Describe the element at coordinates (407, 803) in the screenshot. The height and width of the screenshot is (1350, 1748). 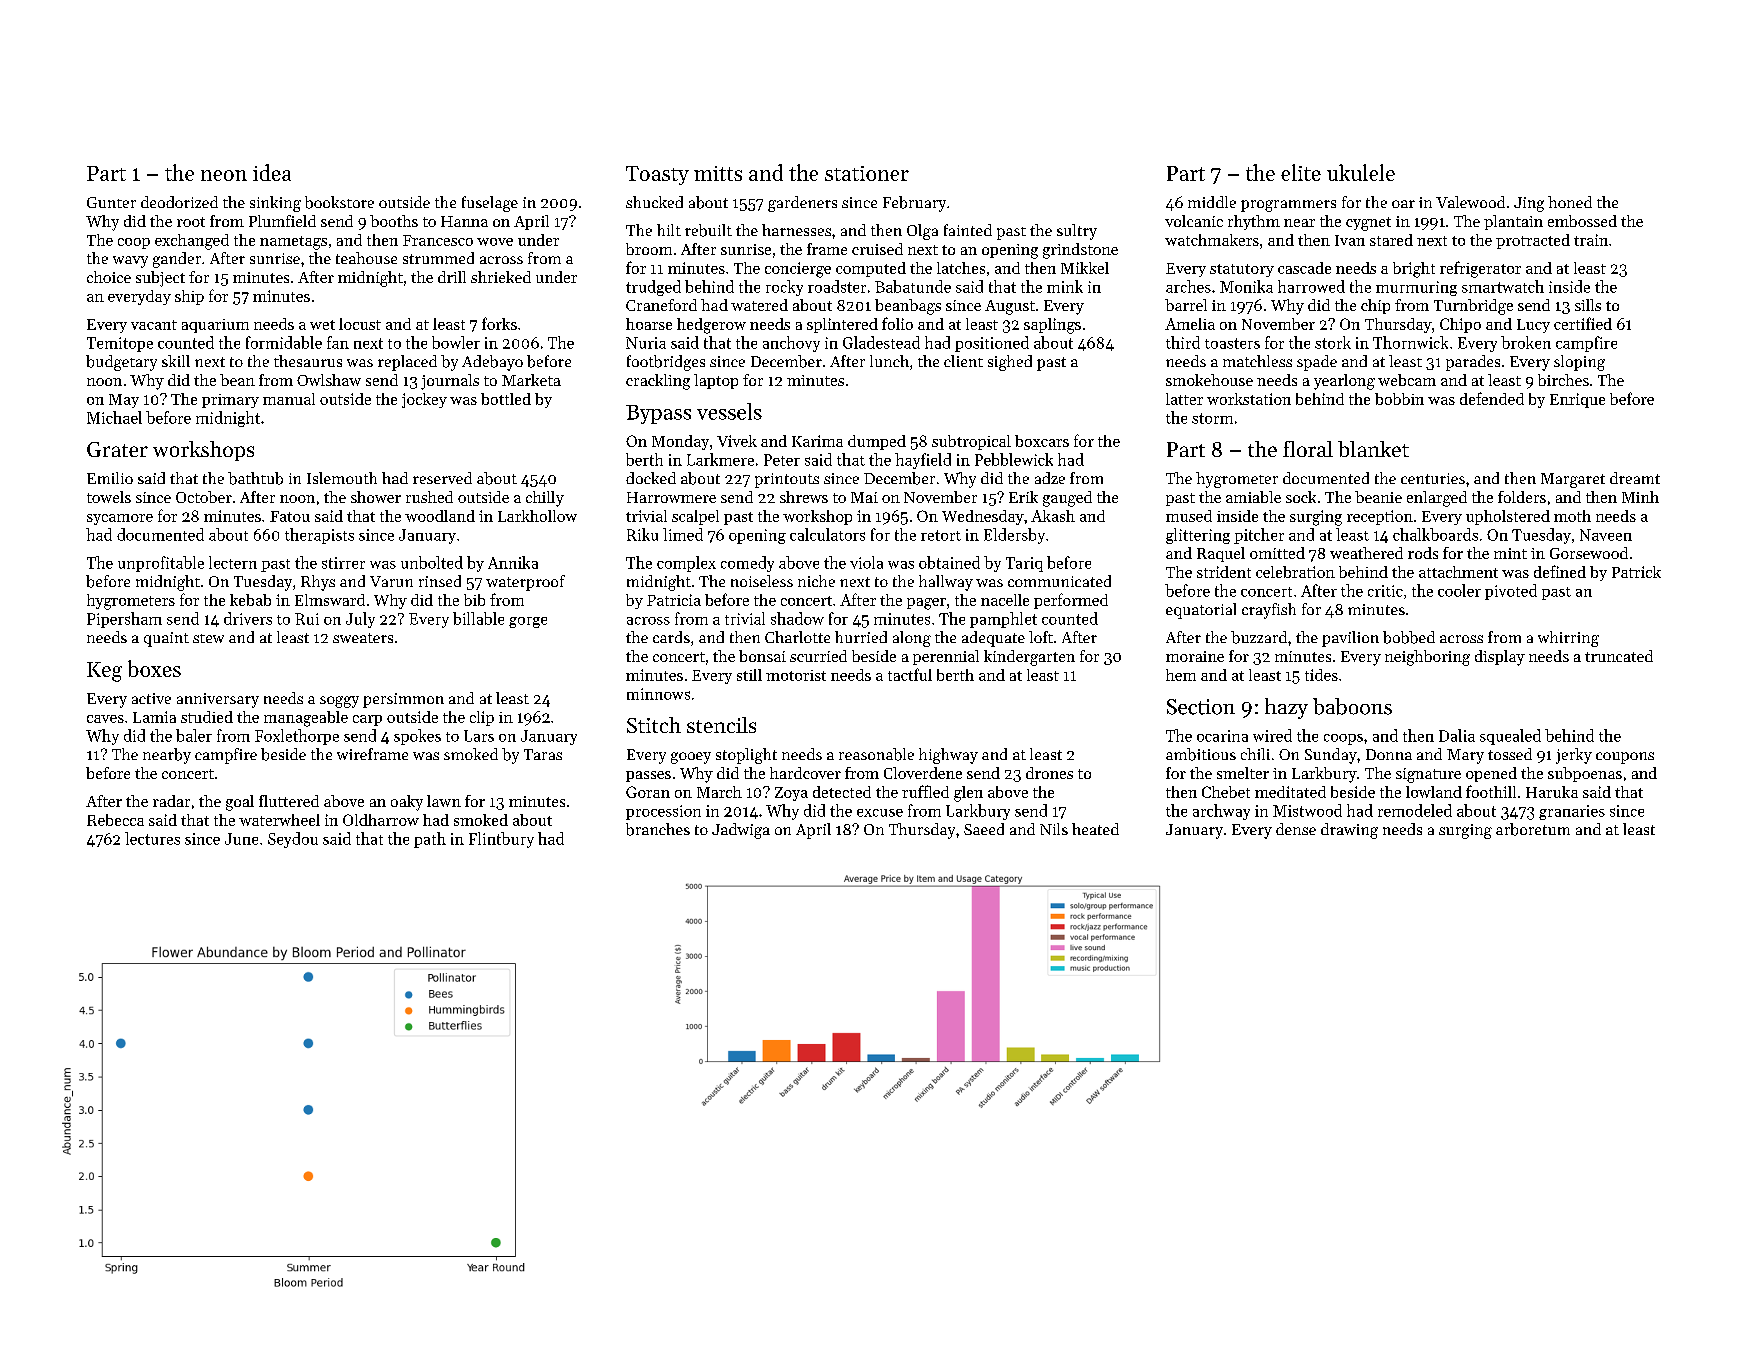
I see `oaky` at that location.
